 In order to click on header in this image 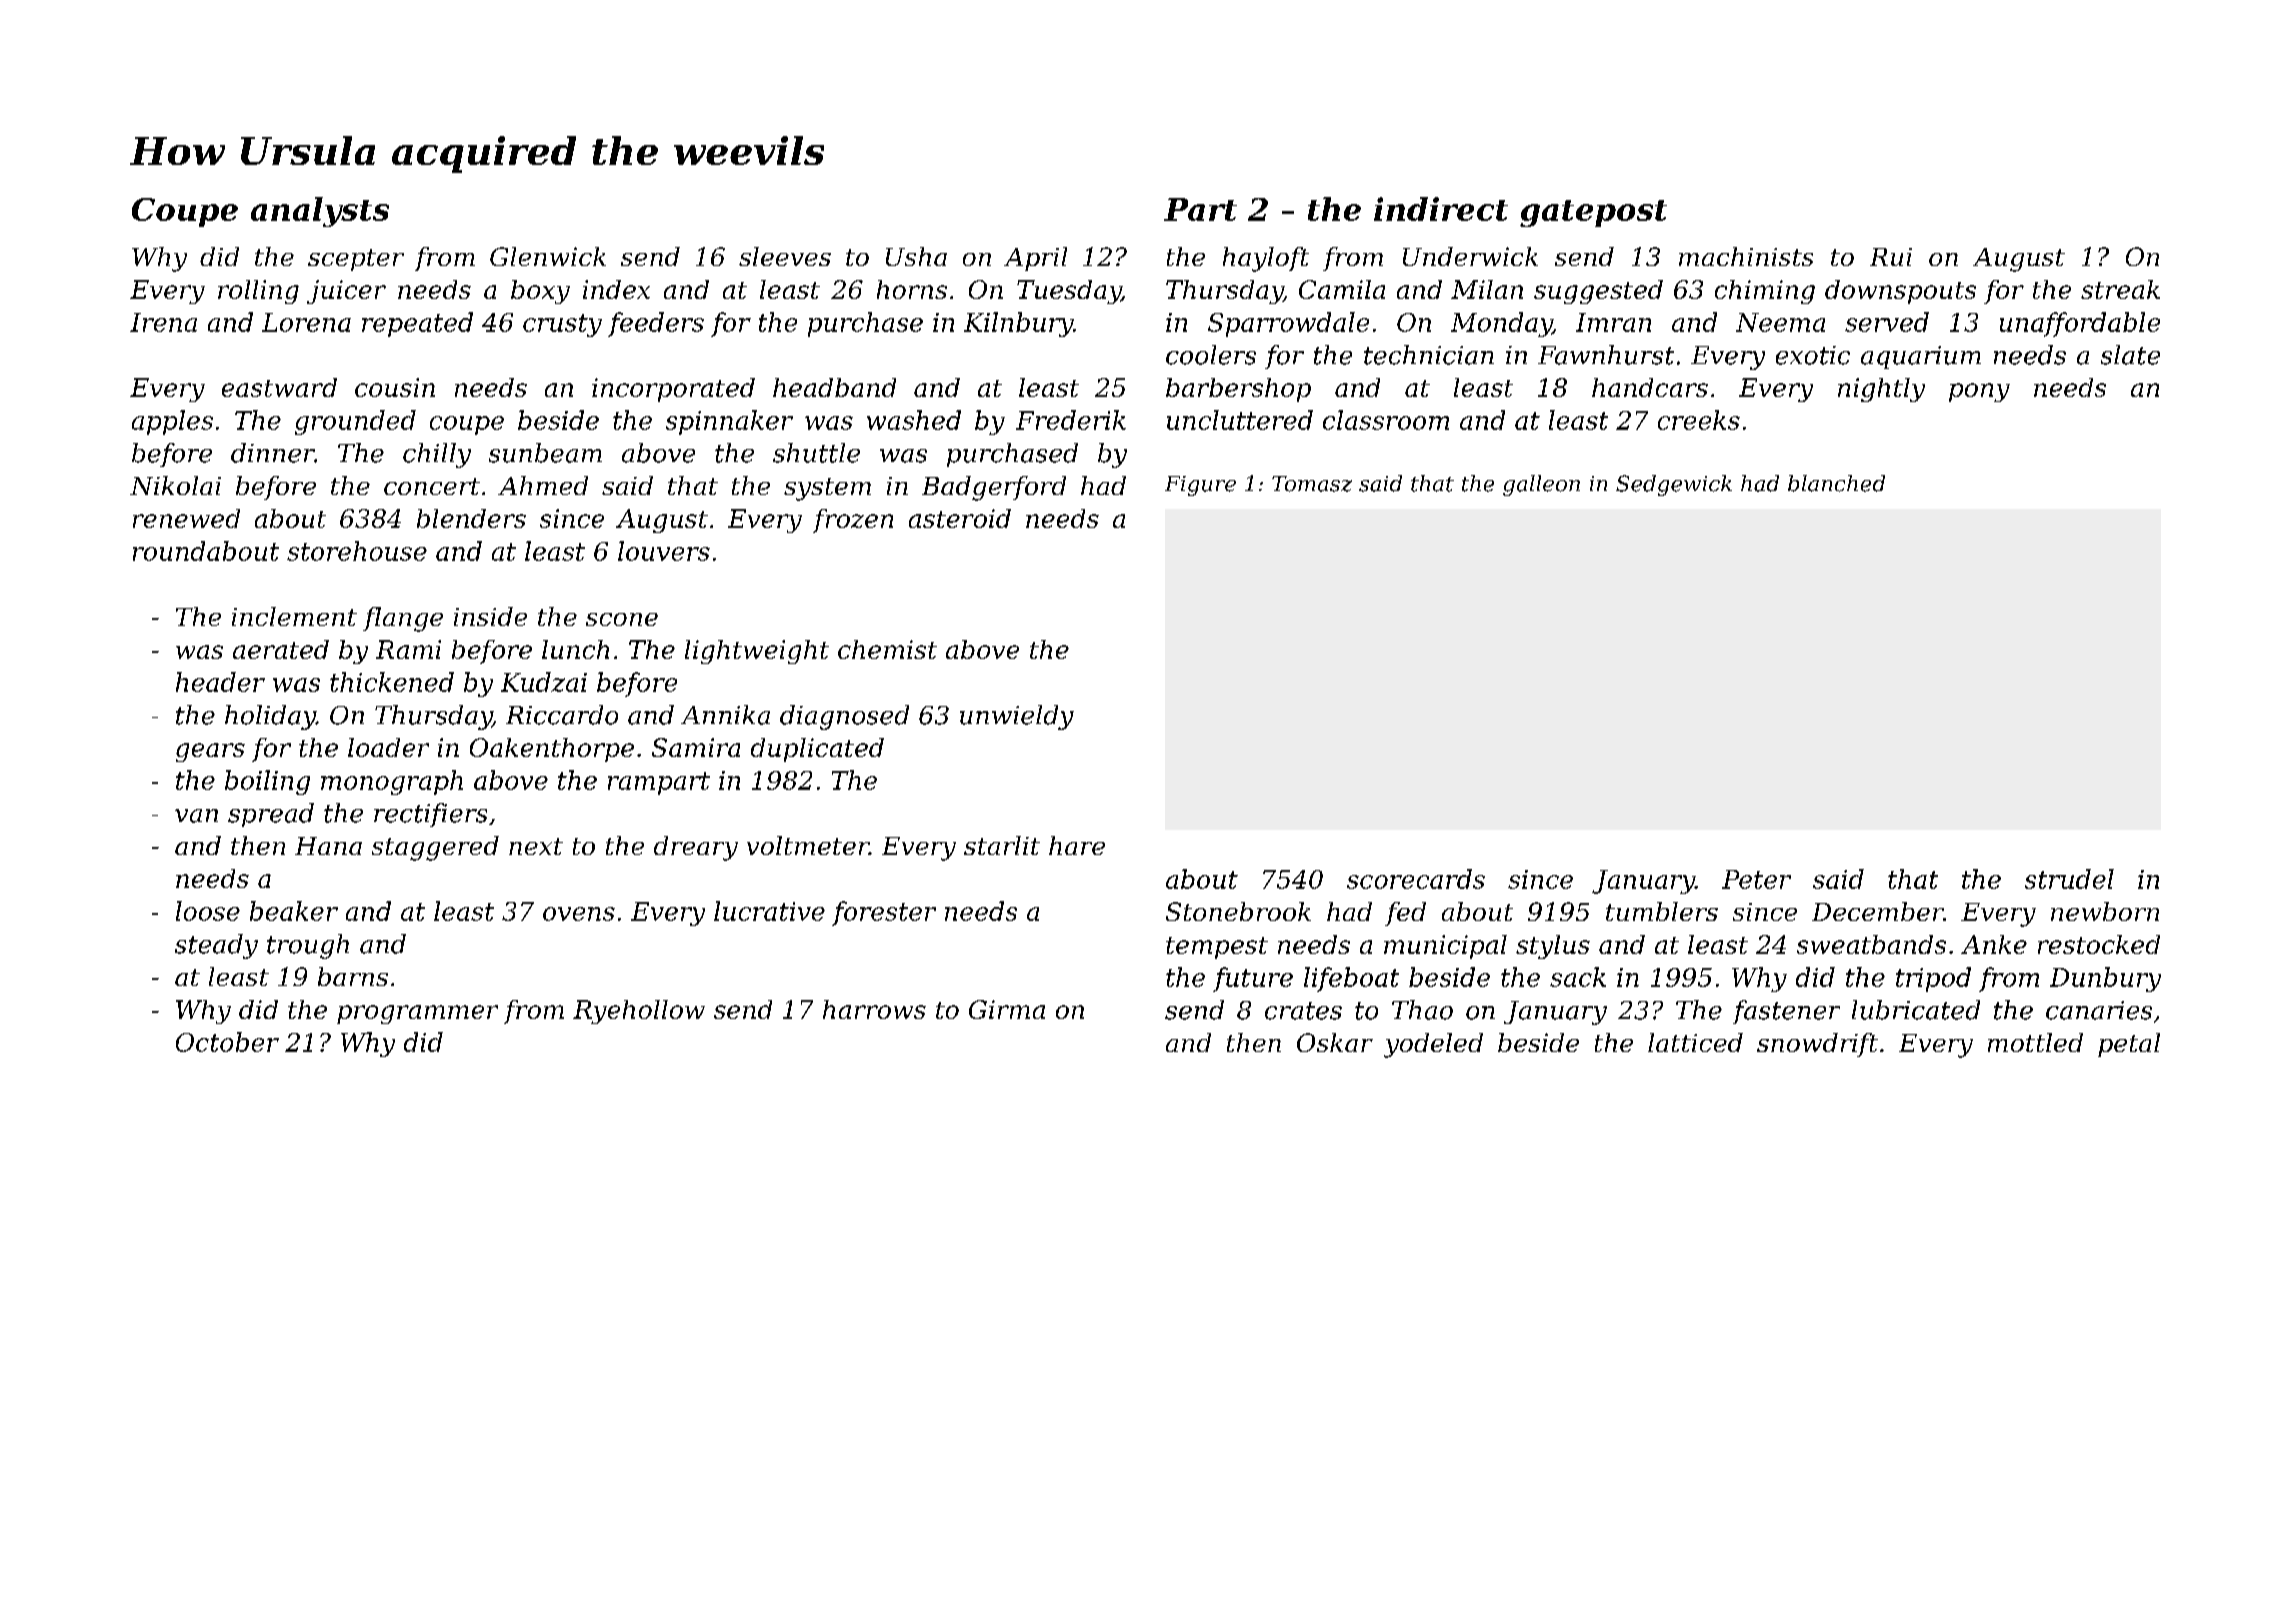, I will do `click(220, 682)`.
